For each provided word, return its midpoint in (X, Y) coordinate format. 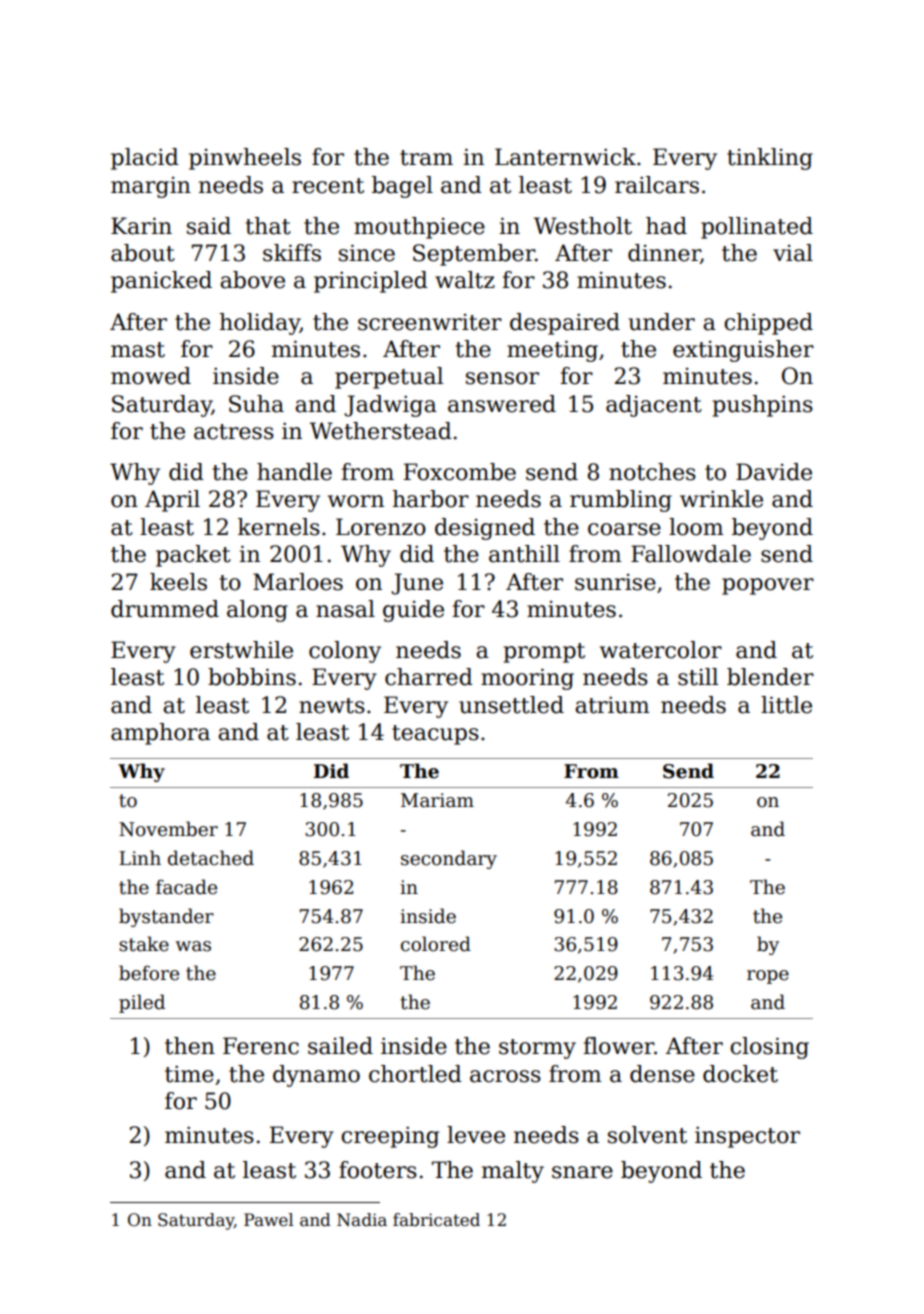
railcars (657, 185)
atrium (612, 705)
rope (768, 977)
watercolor (661, 650)
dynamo (316, 1076)
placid (145, 159)
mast (138, 350)
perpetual (389, 378)
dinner (664, 254)
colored (436, 944)
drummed (165, 609)
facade (186, 887)
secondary (449, 859)
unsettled (511, 705)
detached (211, 858)
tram (426, 158)
